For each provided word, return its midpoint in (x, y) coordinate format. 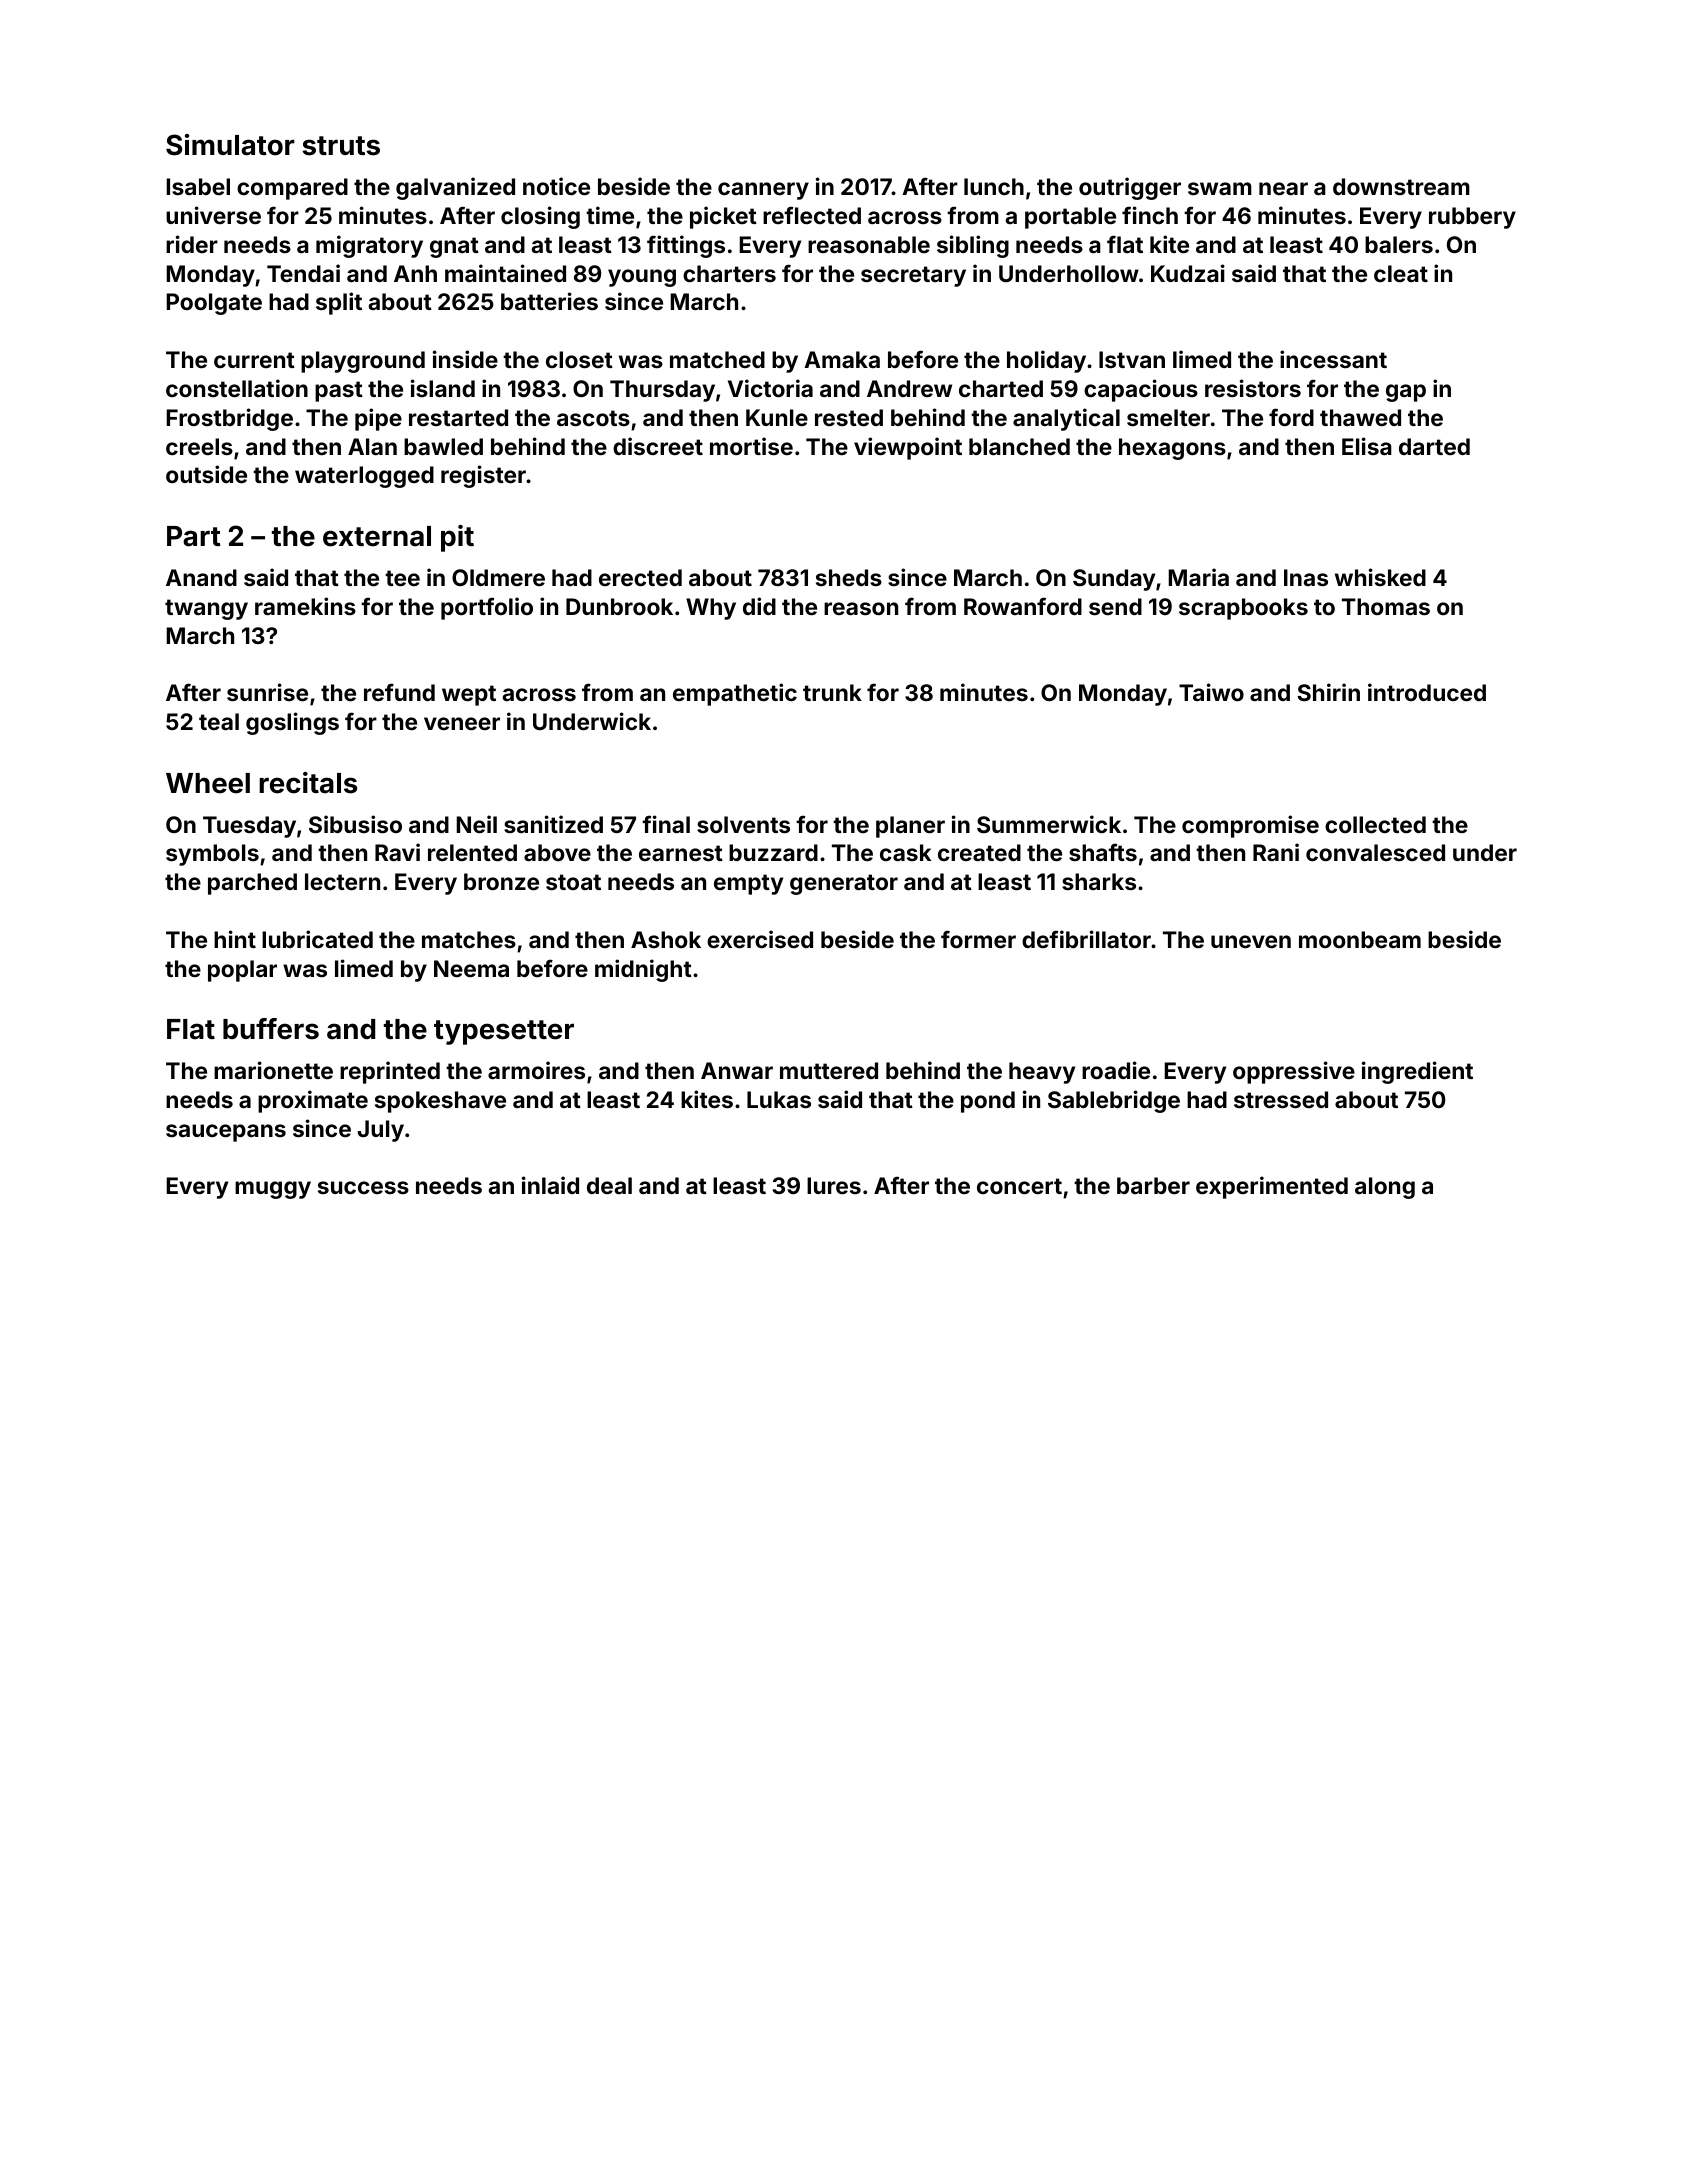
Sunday (1114, 580)
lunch (994, 186)
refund (399, 692)
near (1283, 188)
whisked (1380, 577)
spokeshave (440, 1102)
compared (292, 189)
